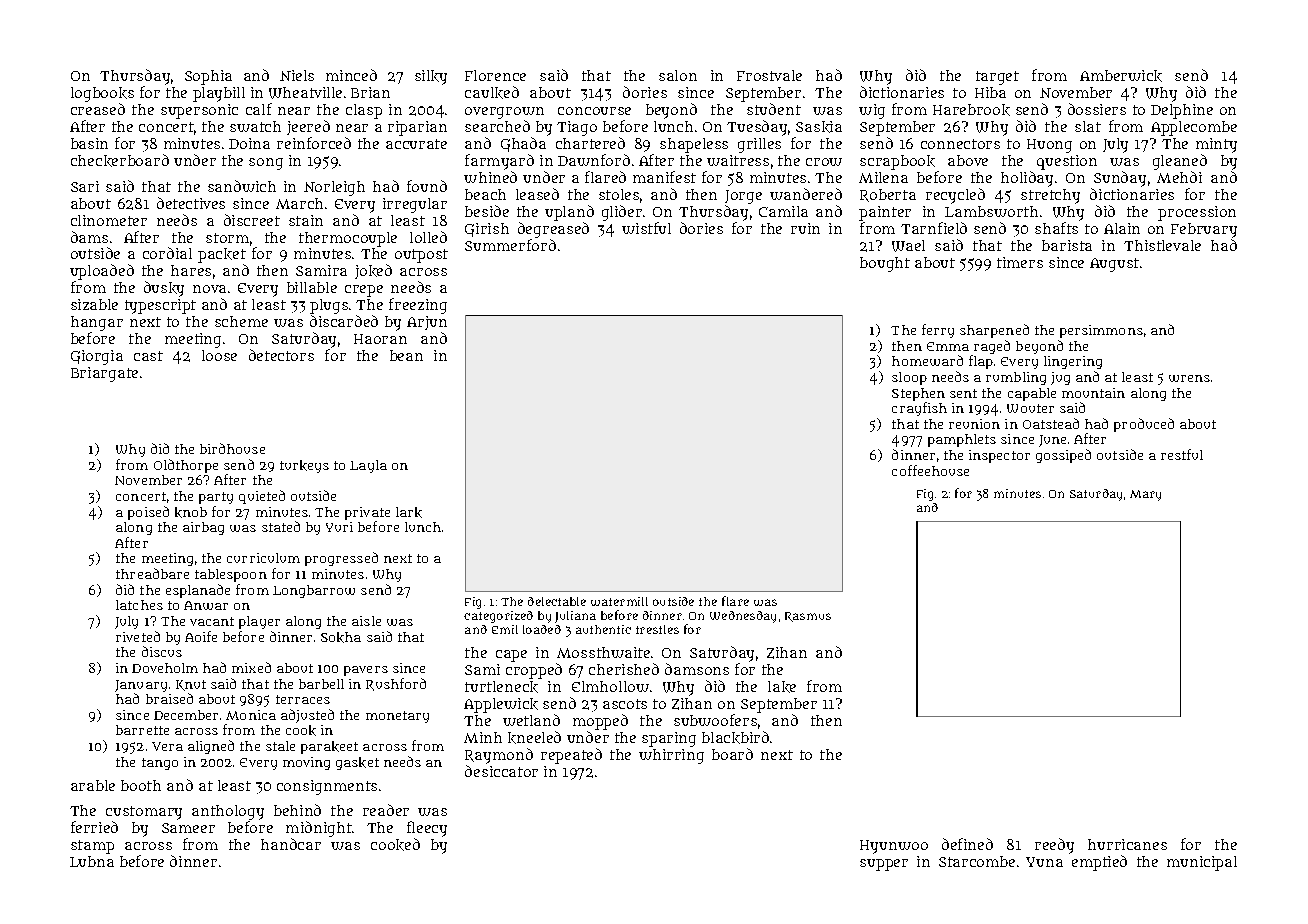 The image size is (1308, 924). What do you see at coordinates (805, 228) in the screenshot?
I see `ruin` at bounding box center [805, 228].
